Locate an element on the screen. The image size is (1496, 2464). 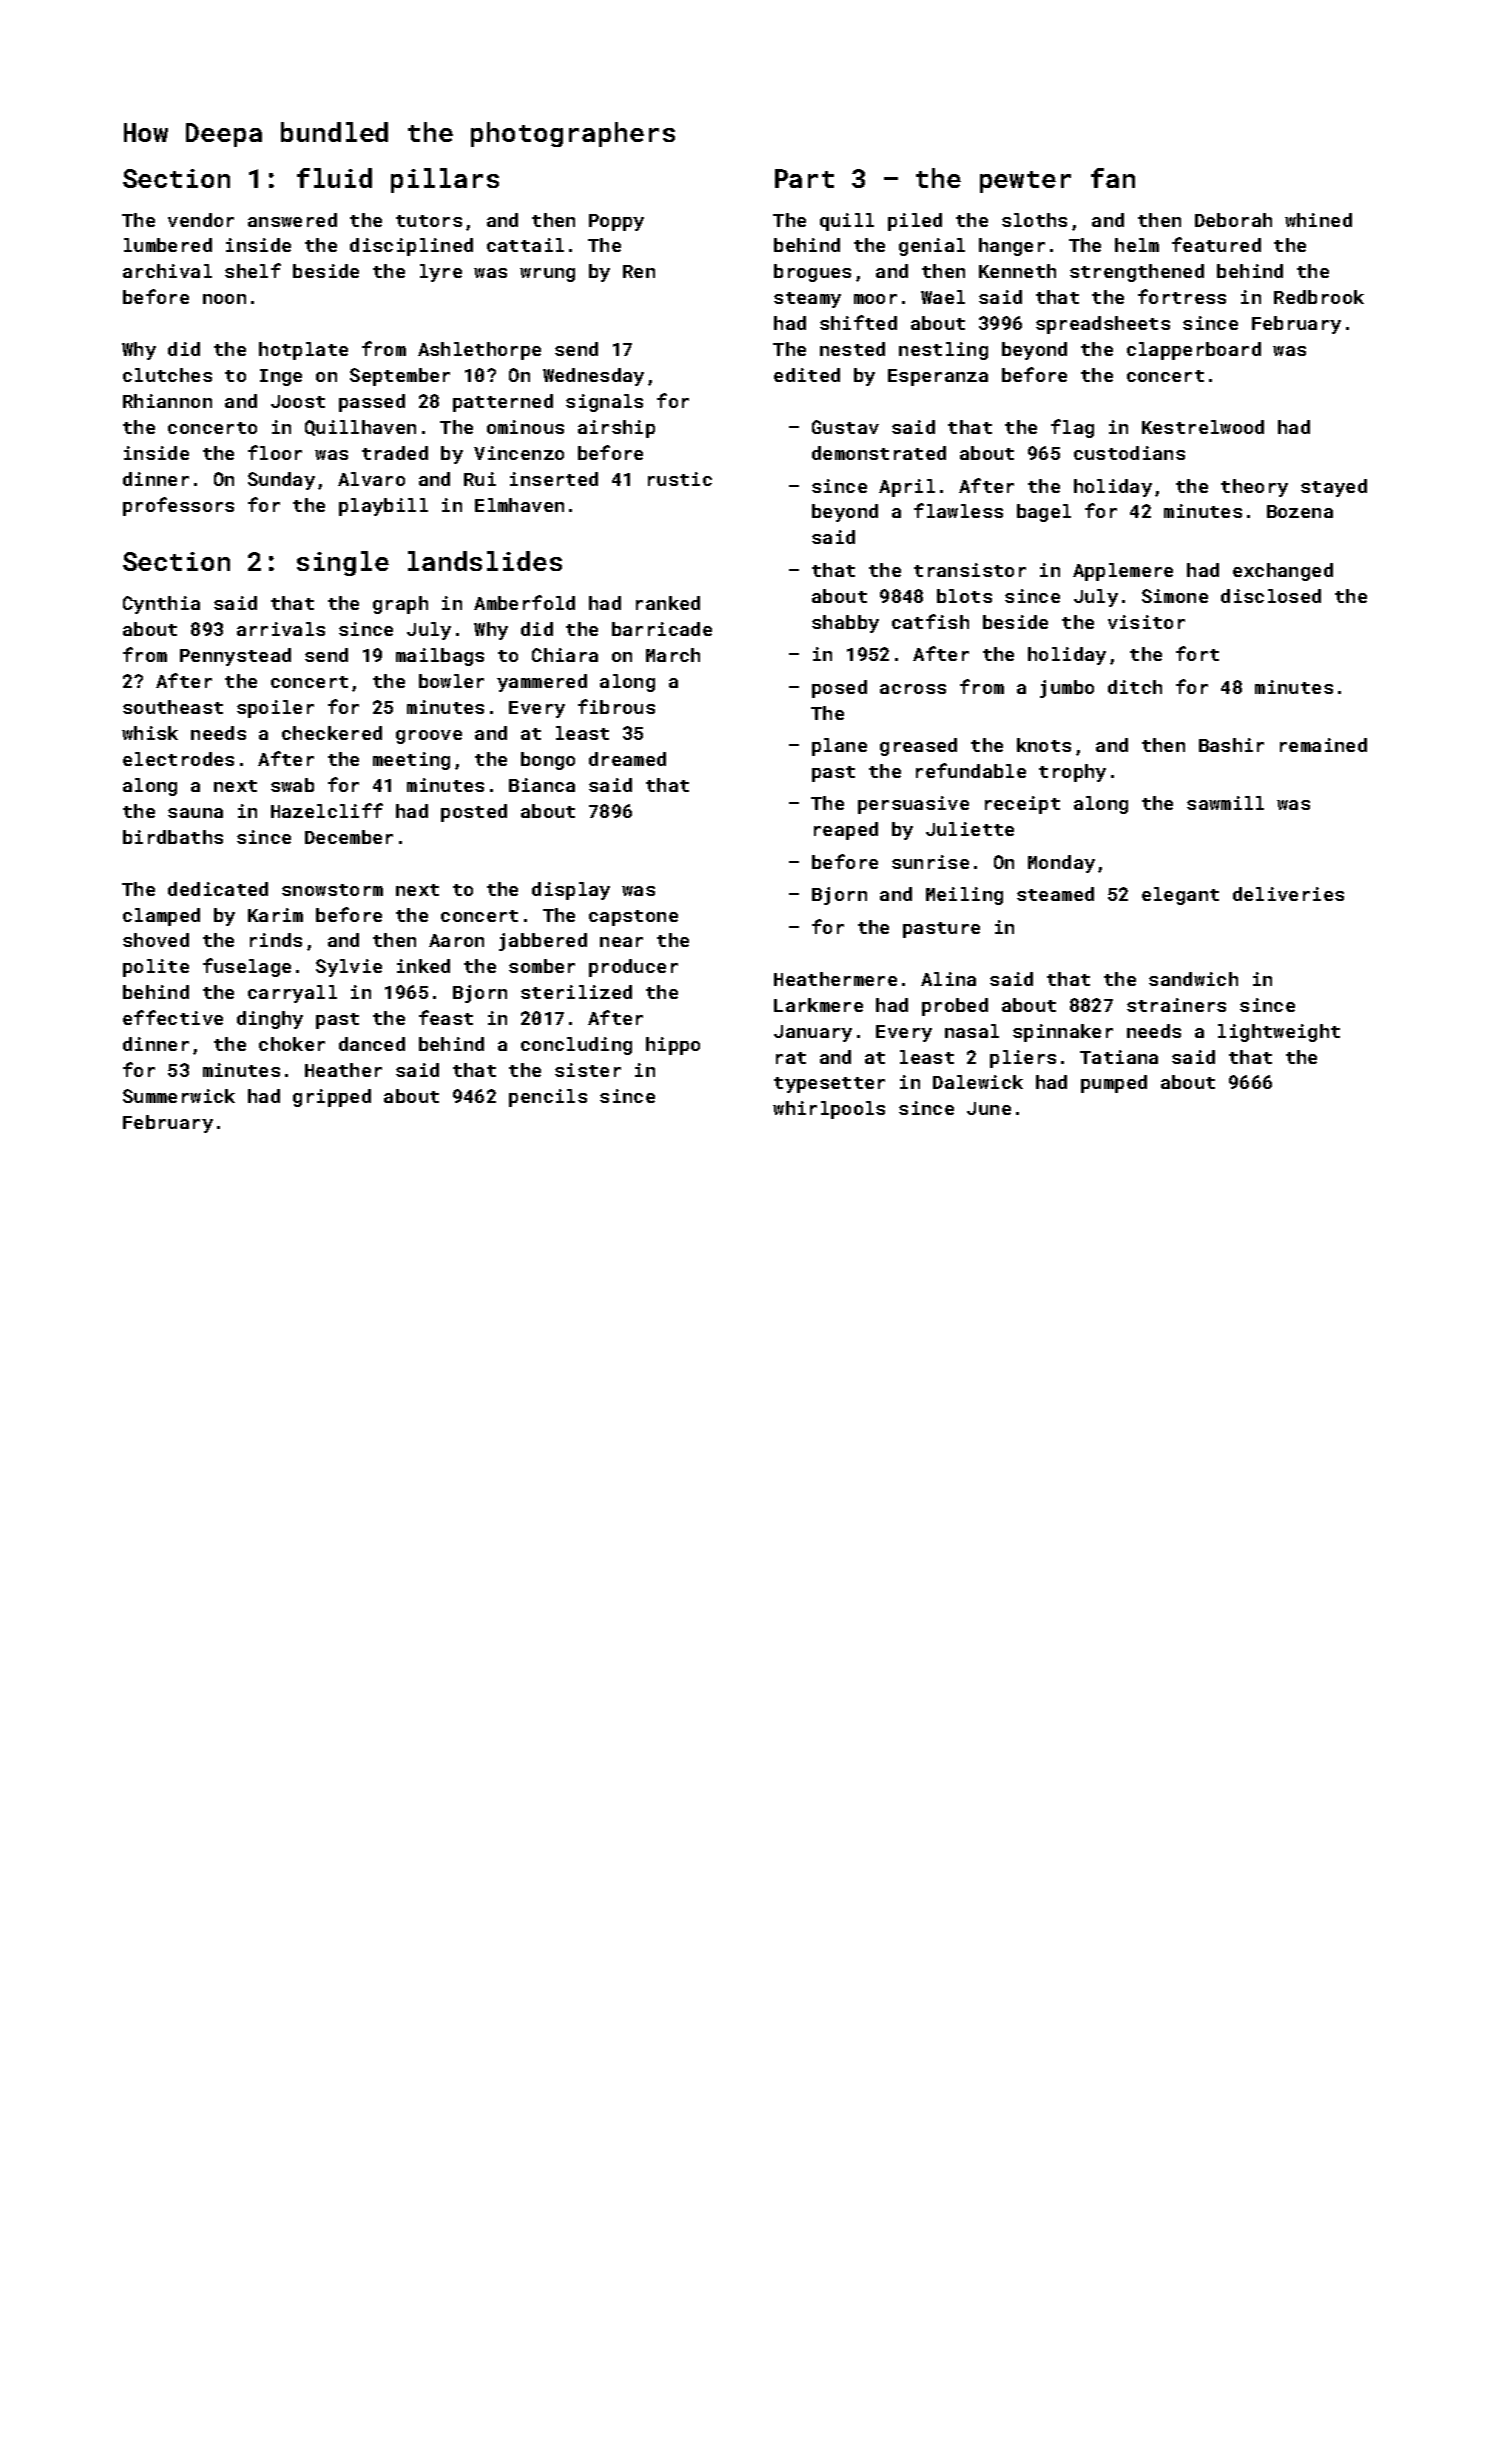
featured is located at coordinates (1216, 244).
